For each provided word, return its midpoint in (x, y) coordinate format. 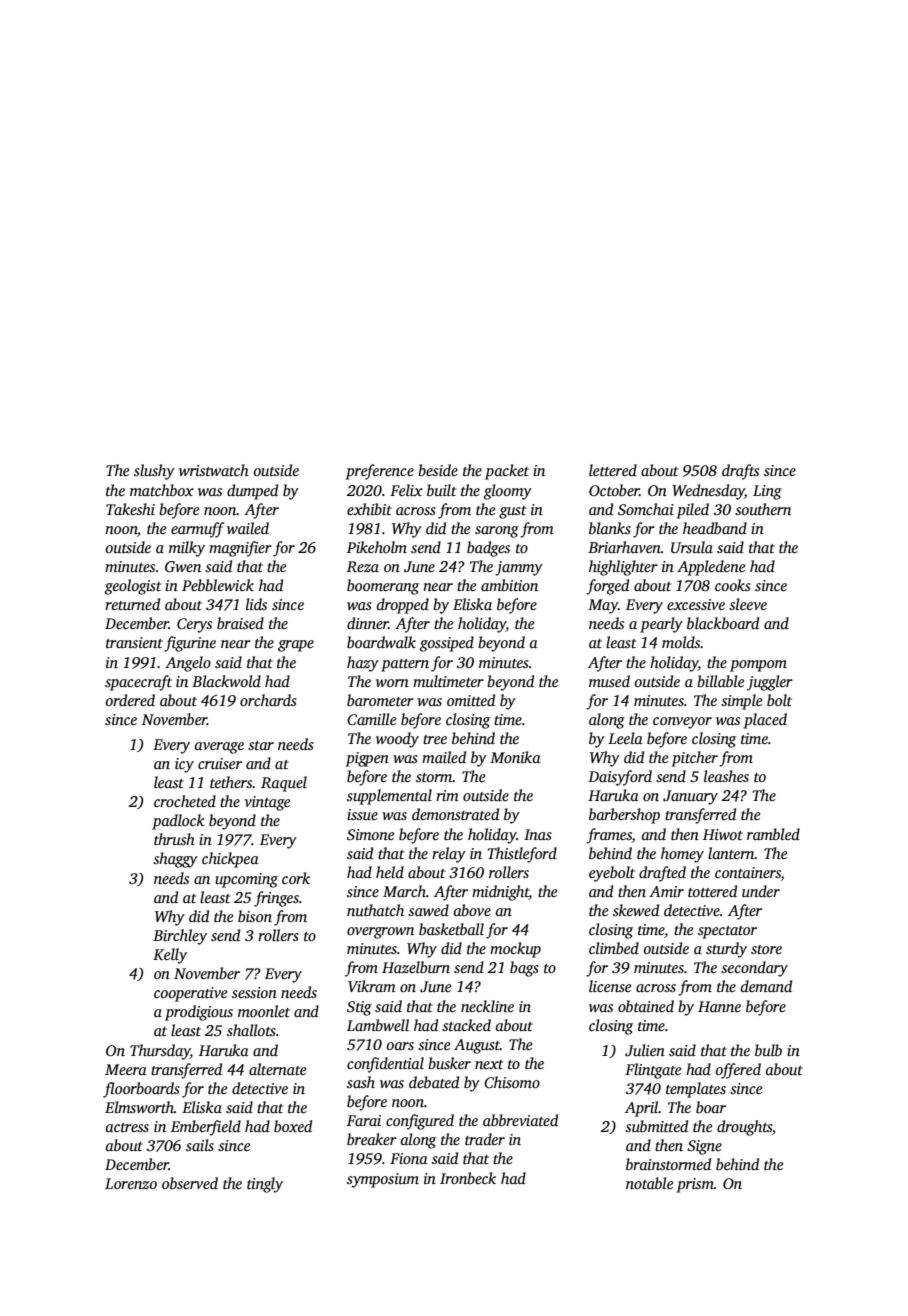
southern (763, 509)
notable (649, 1183)
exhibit (369, 509)
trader (485, 1139)
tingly (265, 1185)
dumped (252, 492)
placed (765, 721)
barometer (380, 700)
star (261, 745)
